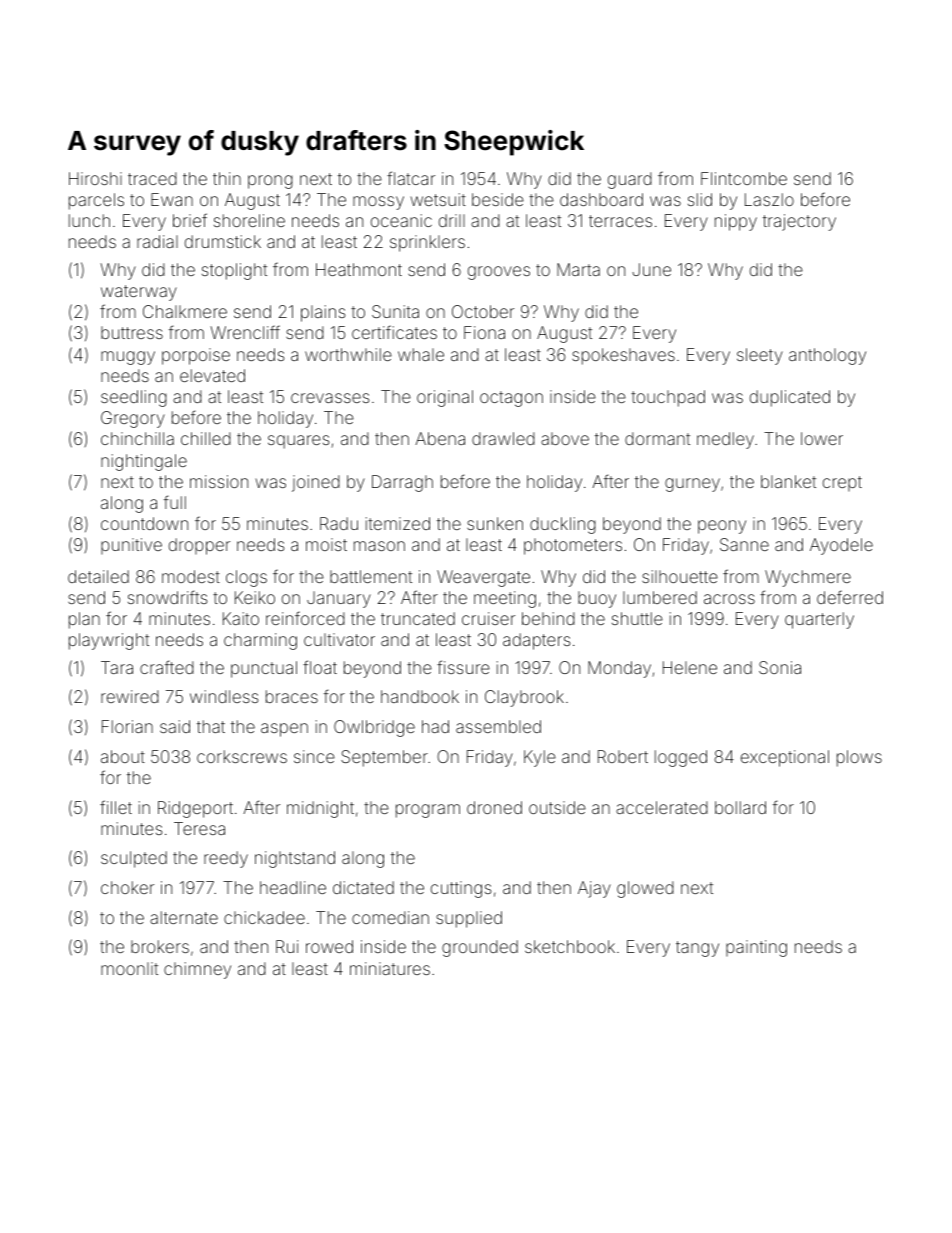  Describe the element at coordinates (756, 948) in the screenshot. I see `painting` at that location.
